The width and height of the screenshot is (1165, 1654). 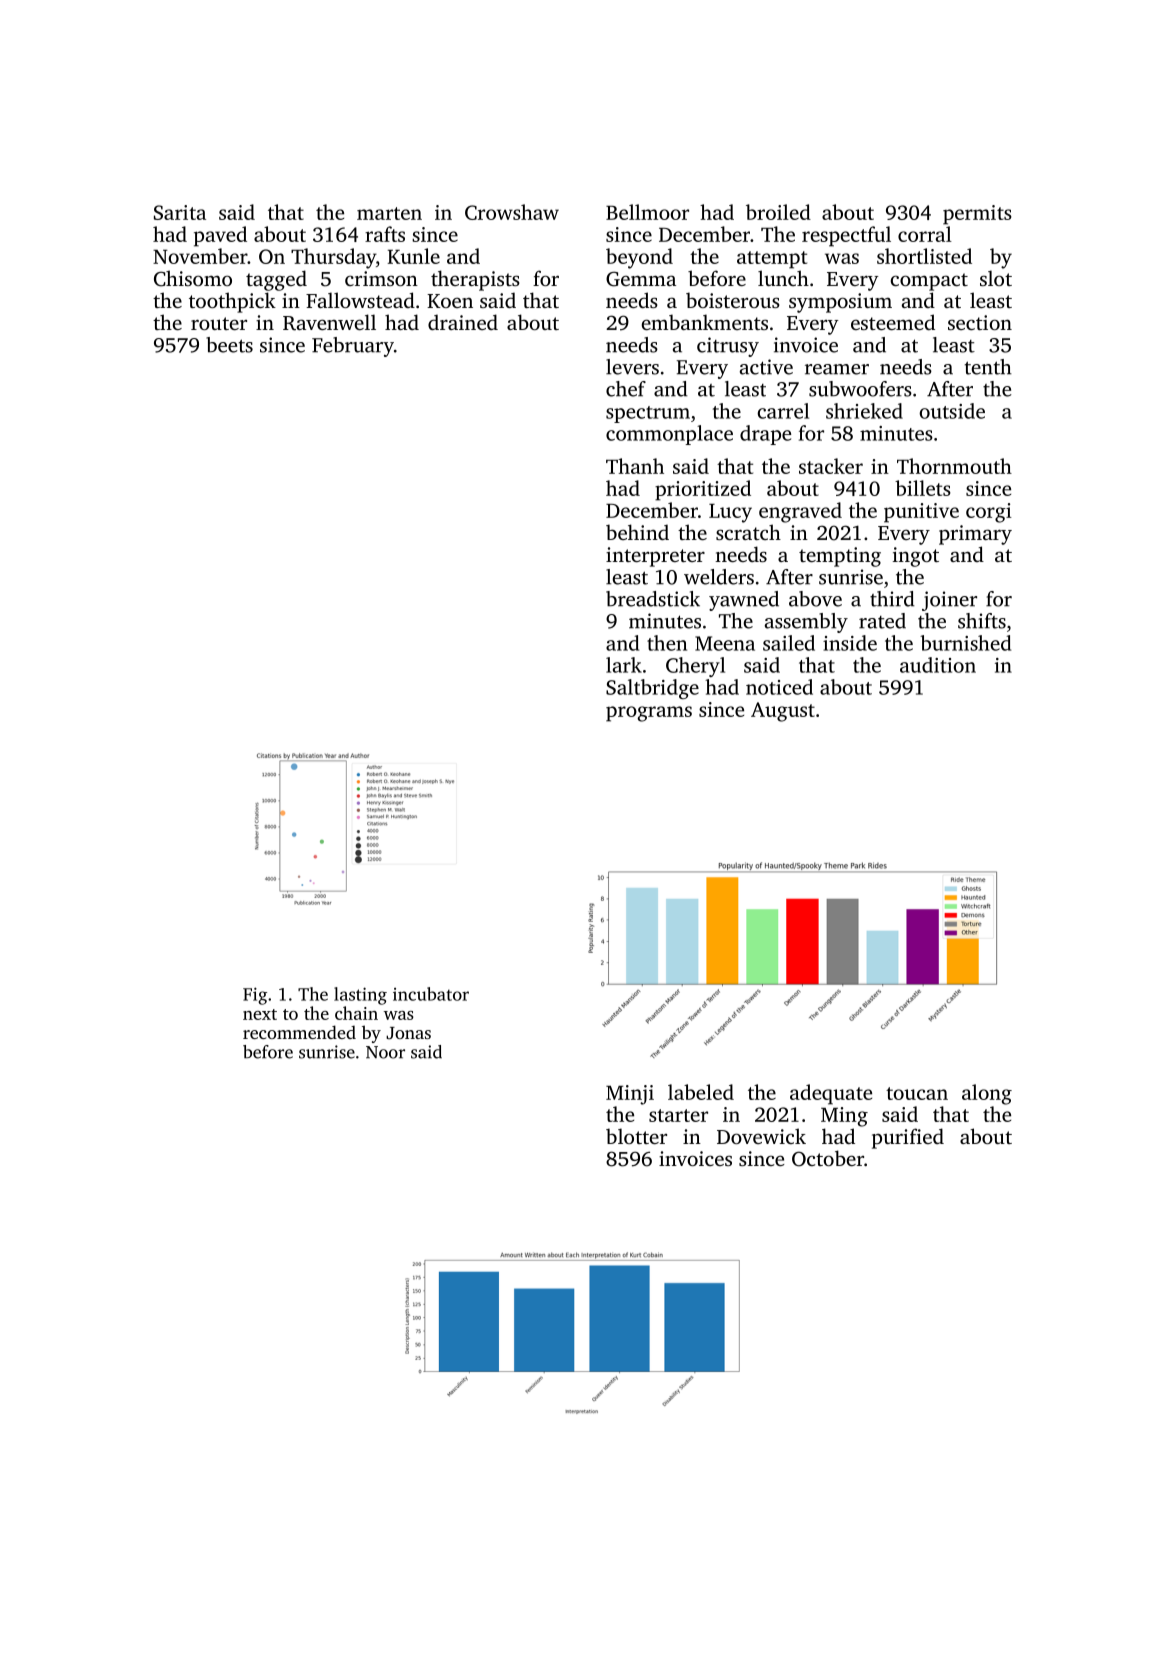 What do you see at coordinates (908, 1138) in the screenshot?
I see `purified` at bounding box center [908, 1138].
